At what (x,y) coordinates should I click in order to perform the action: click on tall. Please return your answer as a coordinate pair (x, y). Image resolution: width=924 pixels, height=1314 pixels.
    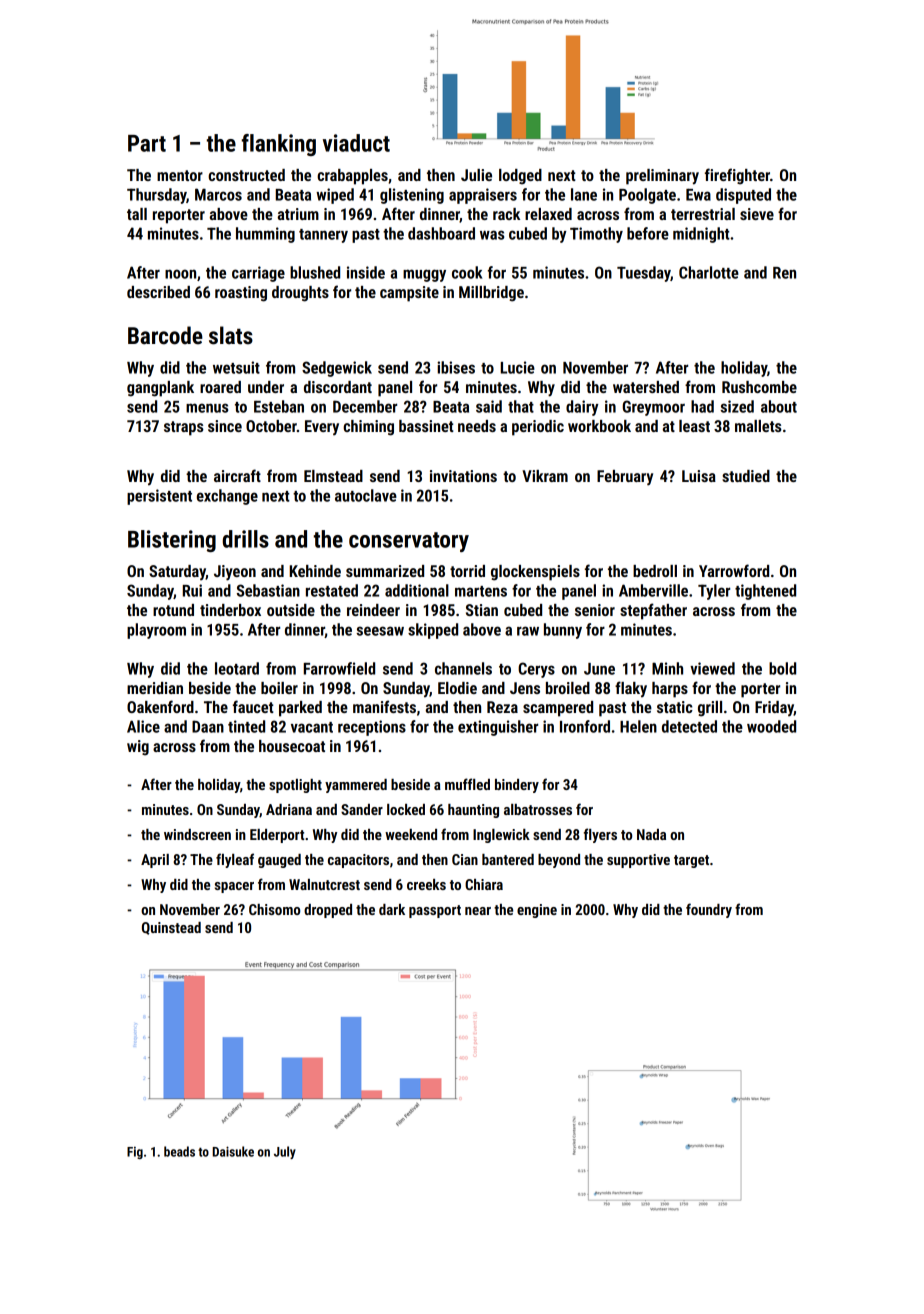
    Looking at the image, I should click on (137, 214).
